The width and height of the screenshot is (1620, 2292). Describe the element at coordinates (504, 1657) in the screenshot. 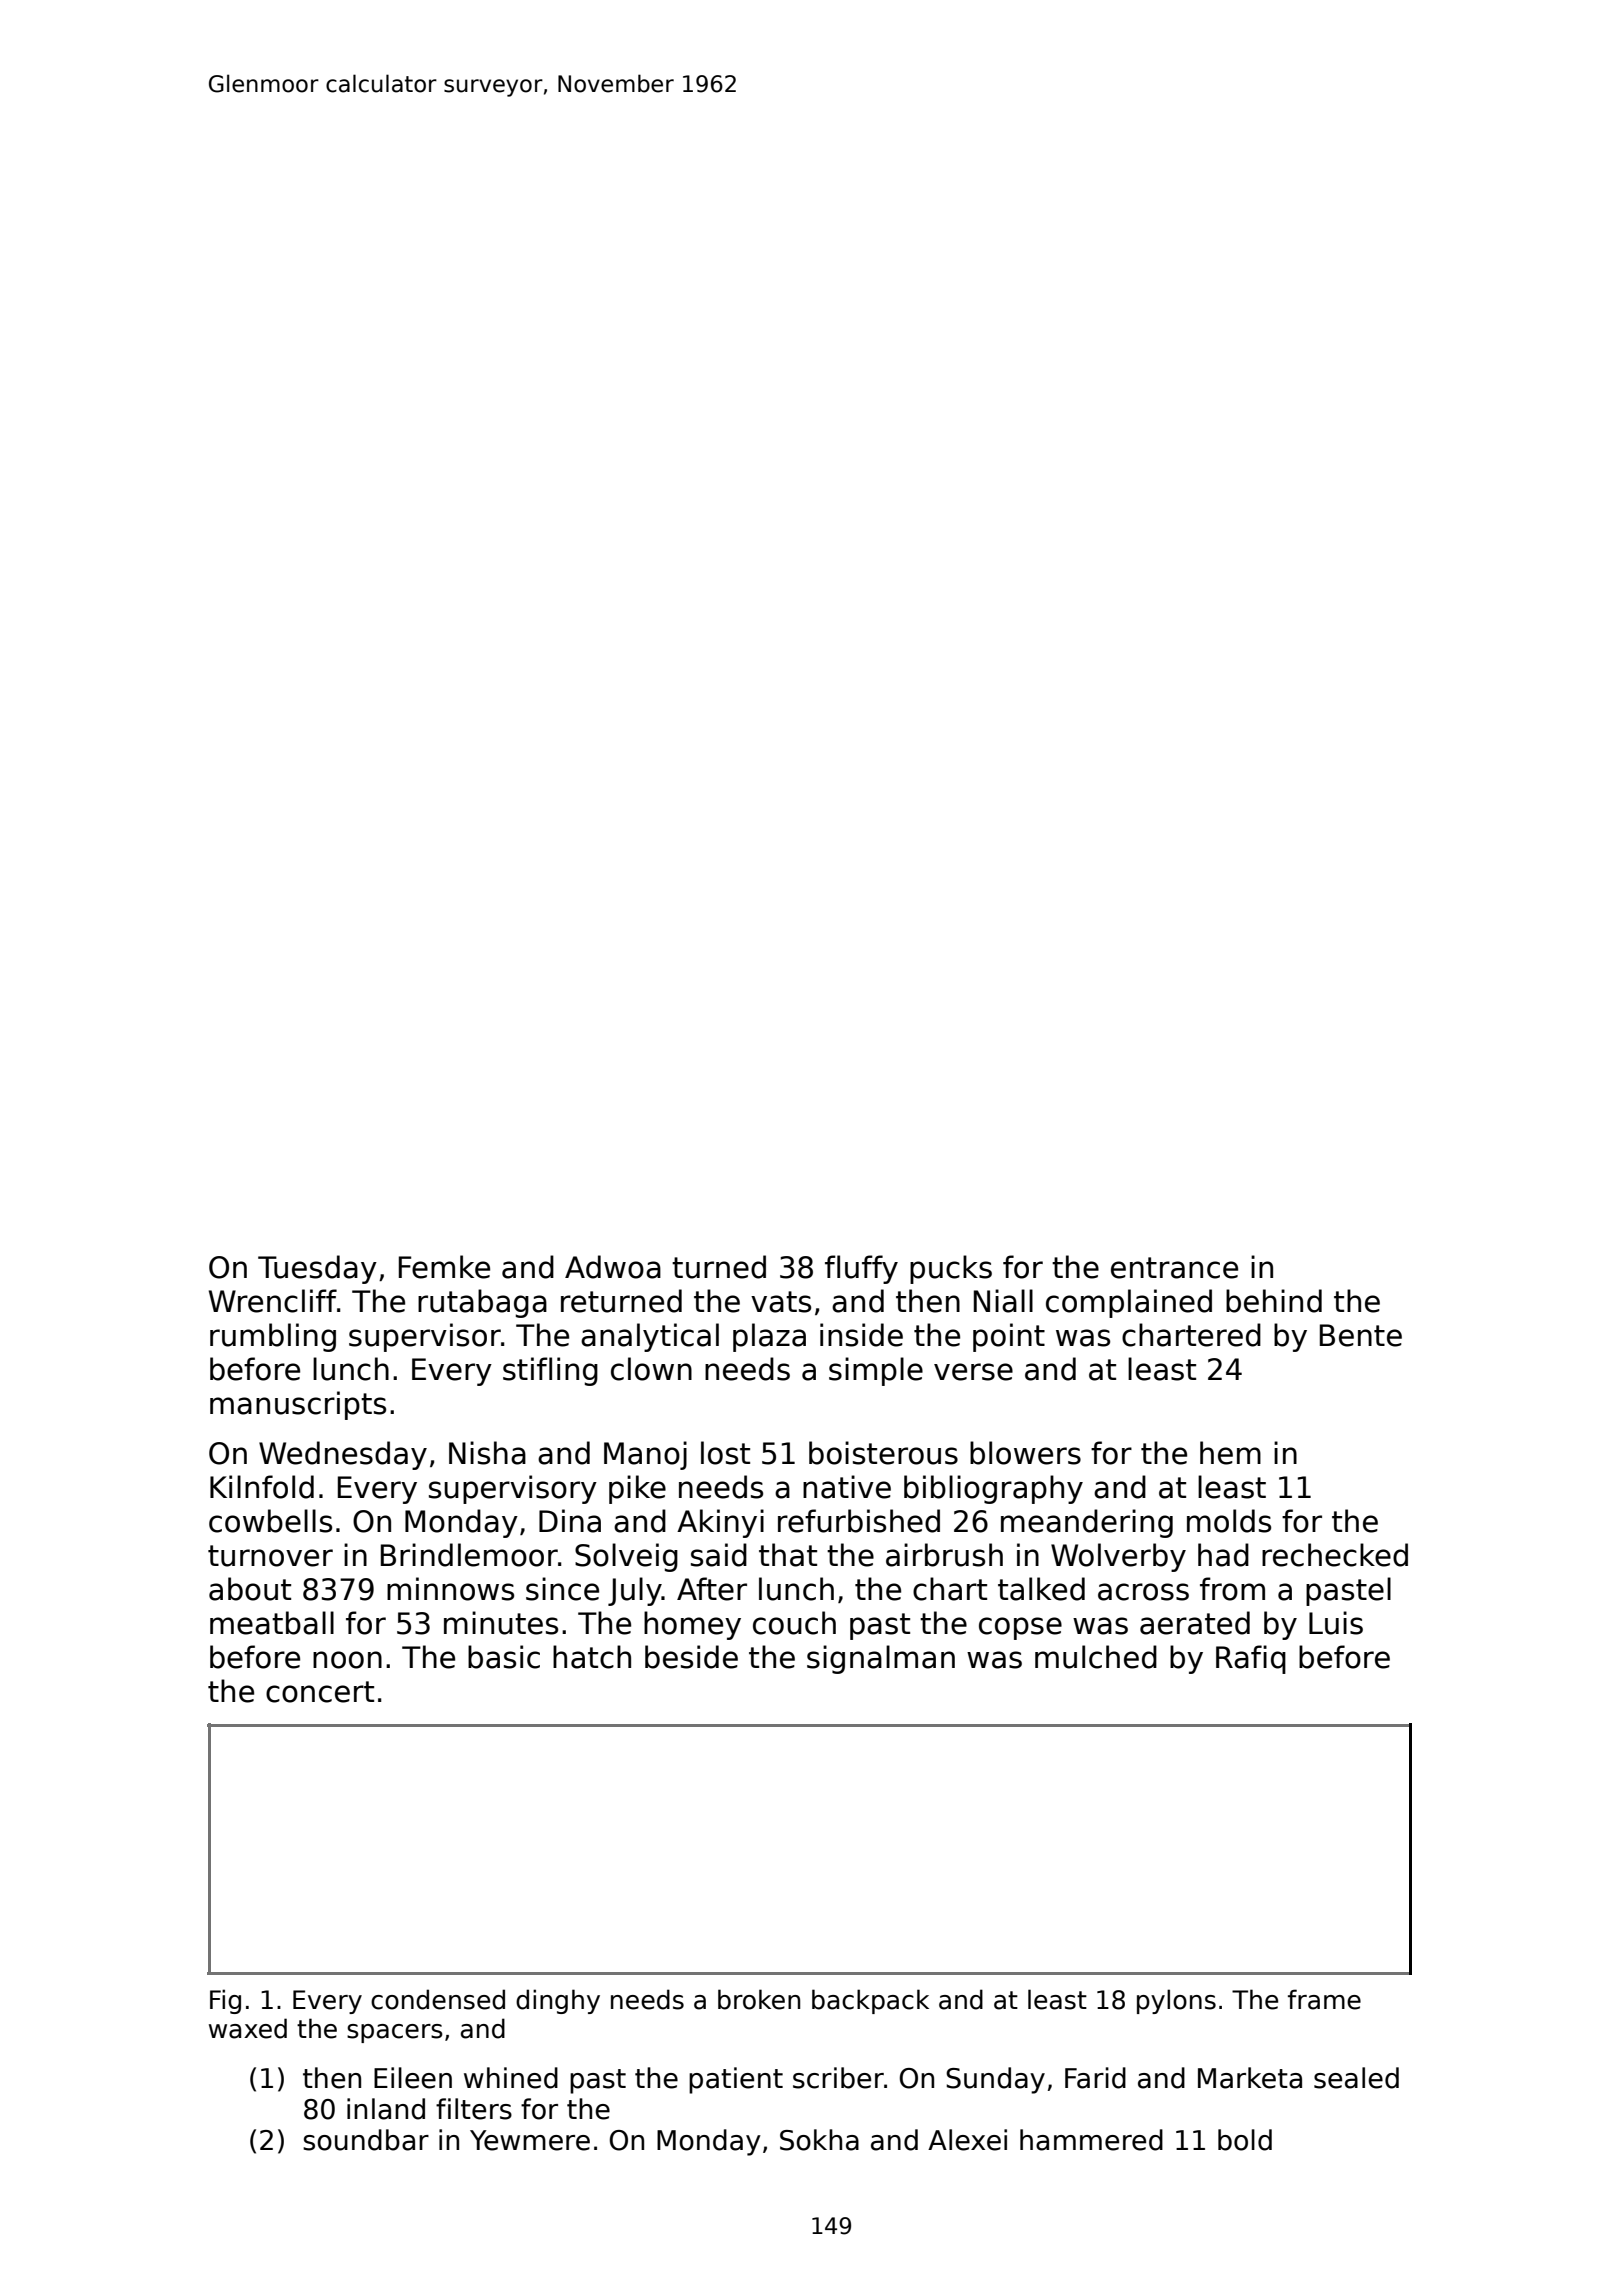

I see `basic` at that location.
